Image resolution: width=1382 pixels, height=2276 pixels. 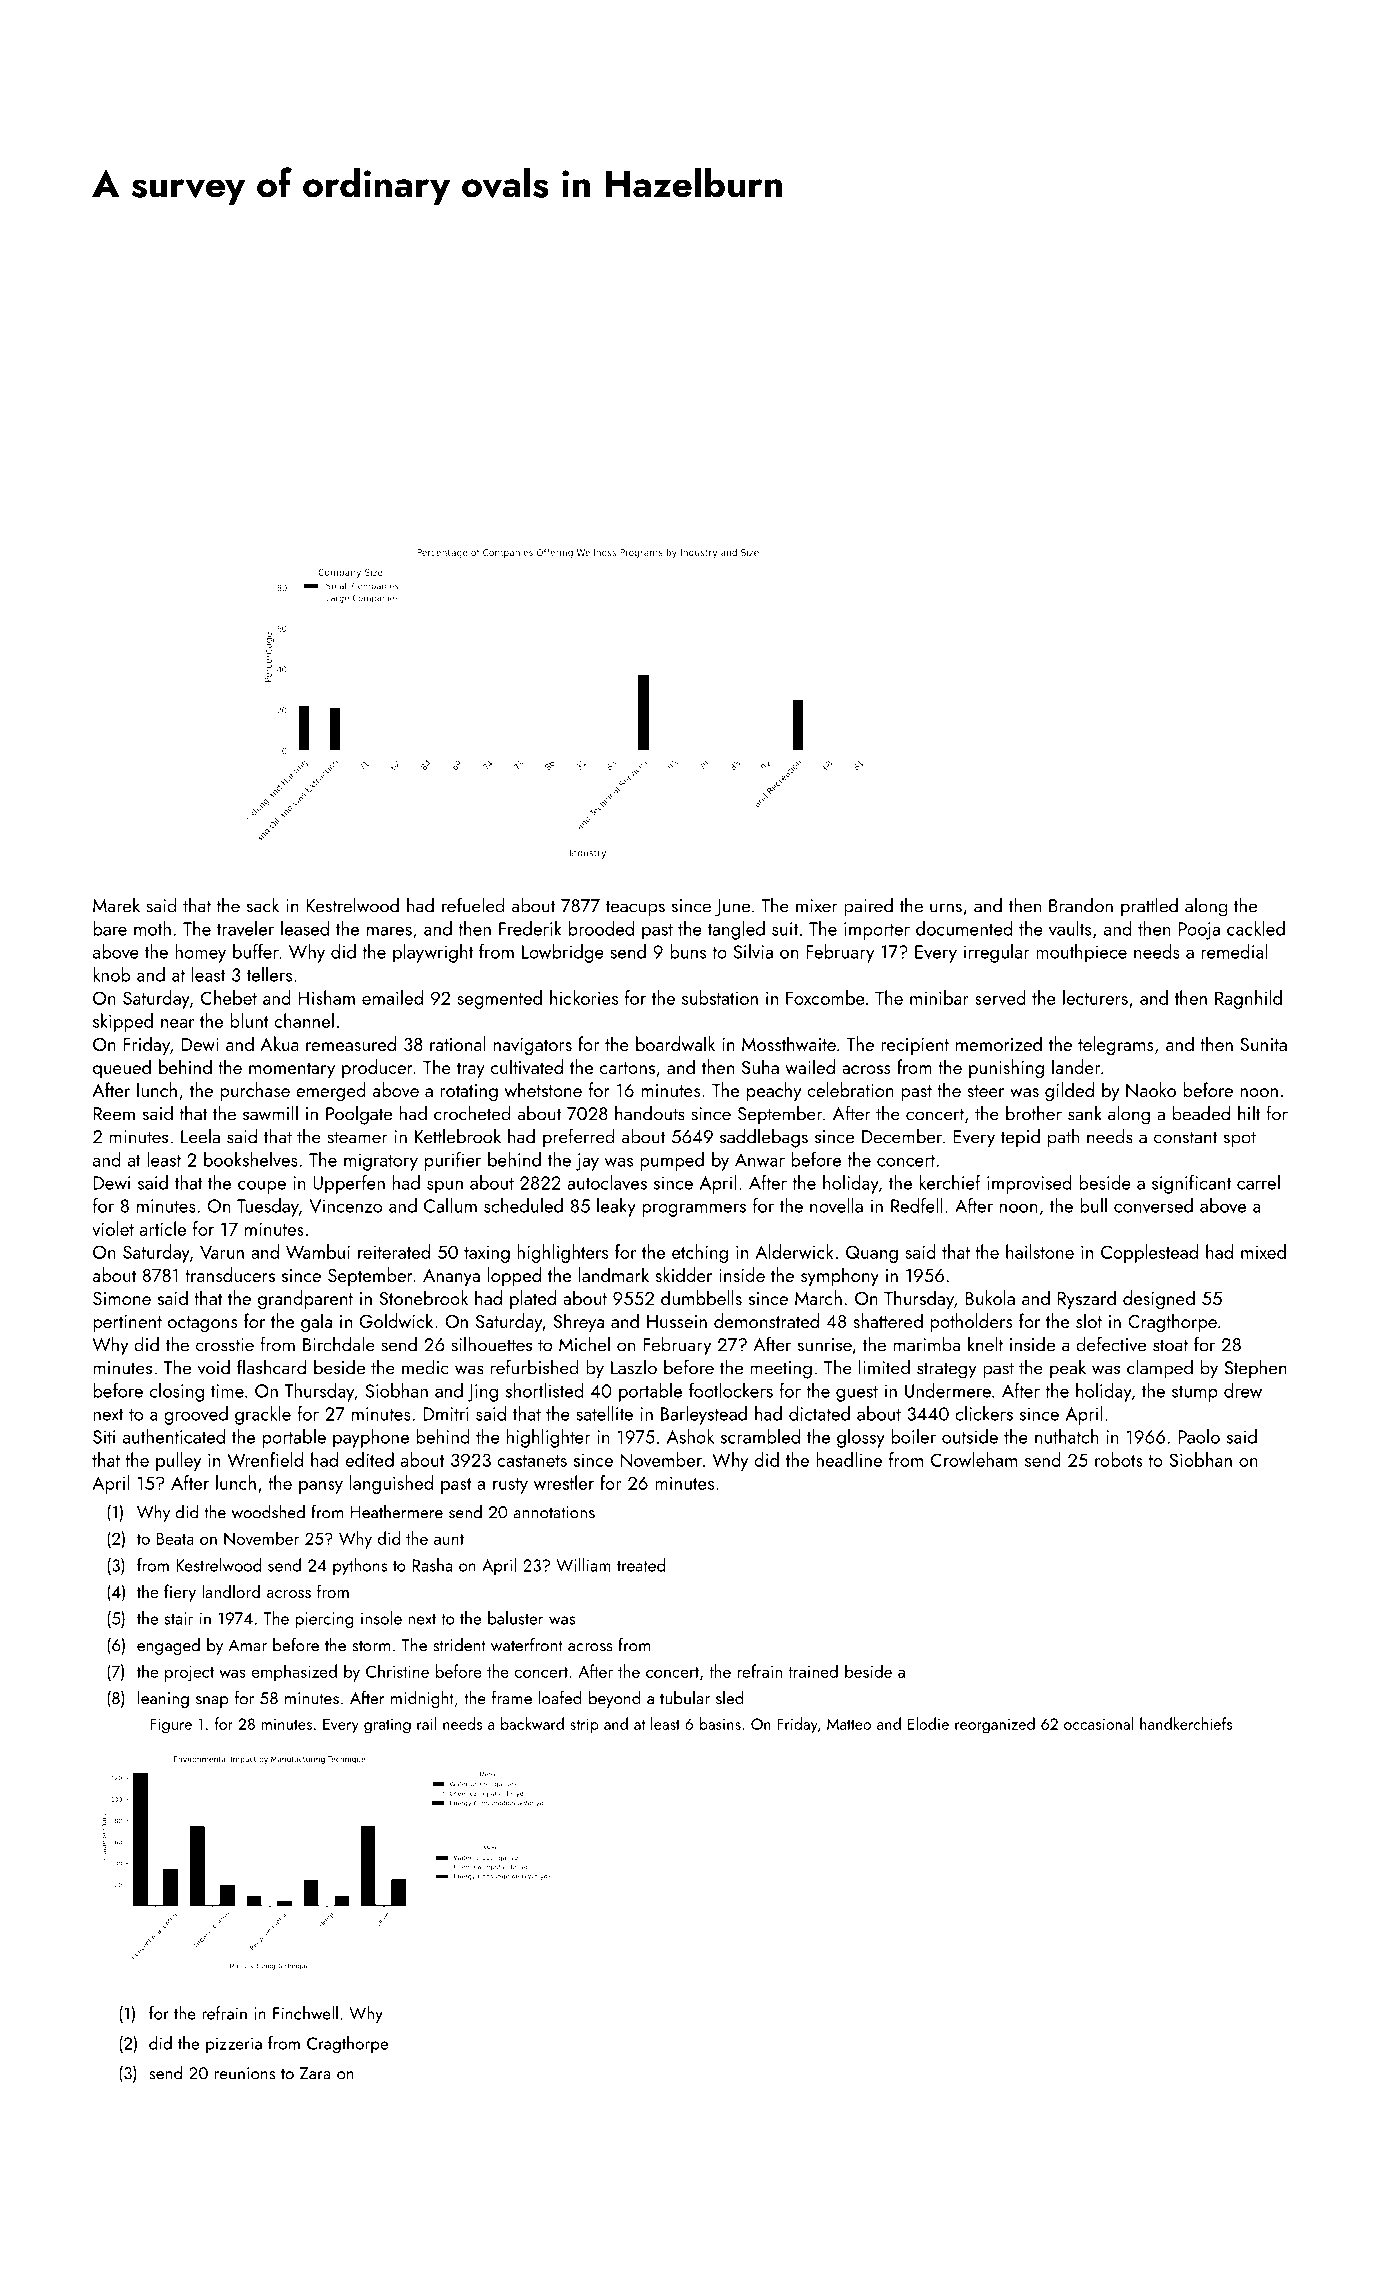 What do you see at coordinates (1149, 907) in the screenshot?
I see `prattled` at bounding box center [1149, 907].
